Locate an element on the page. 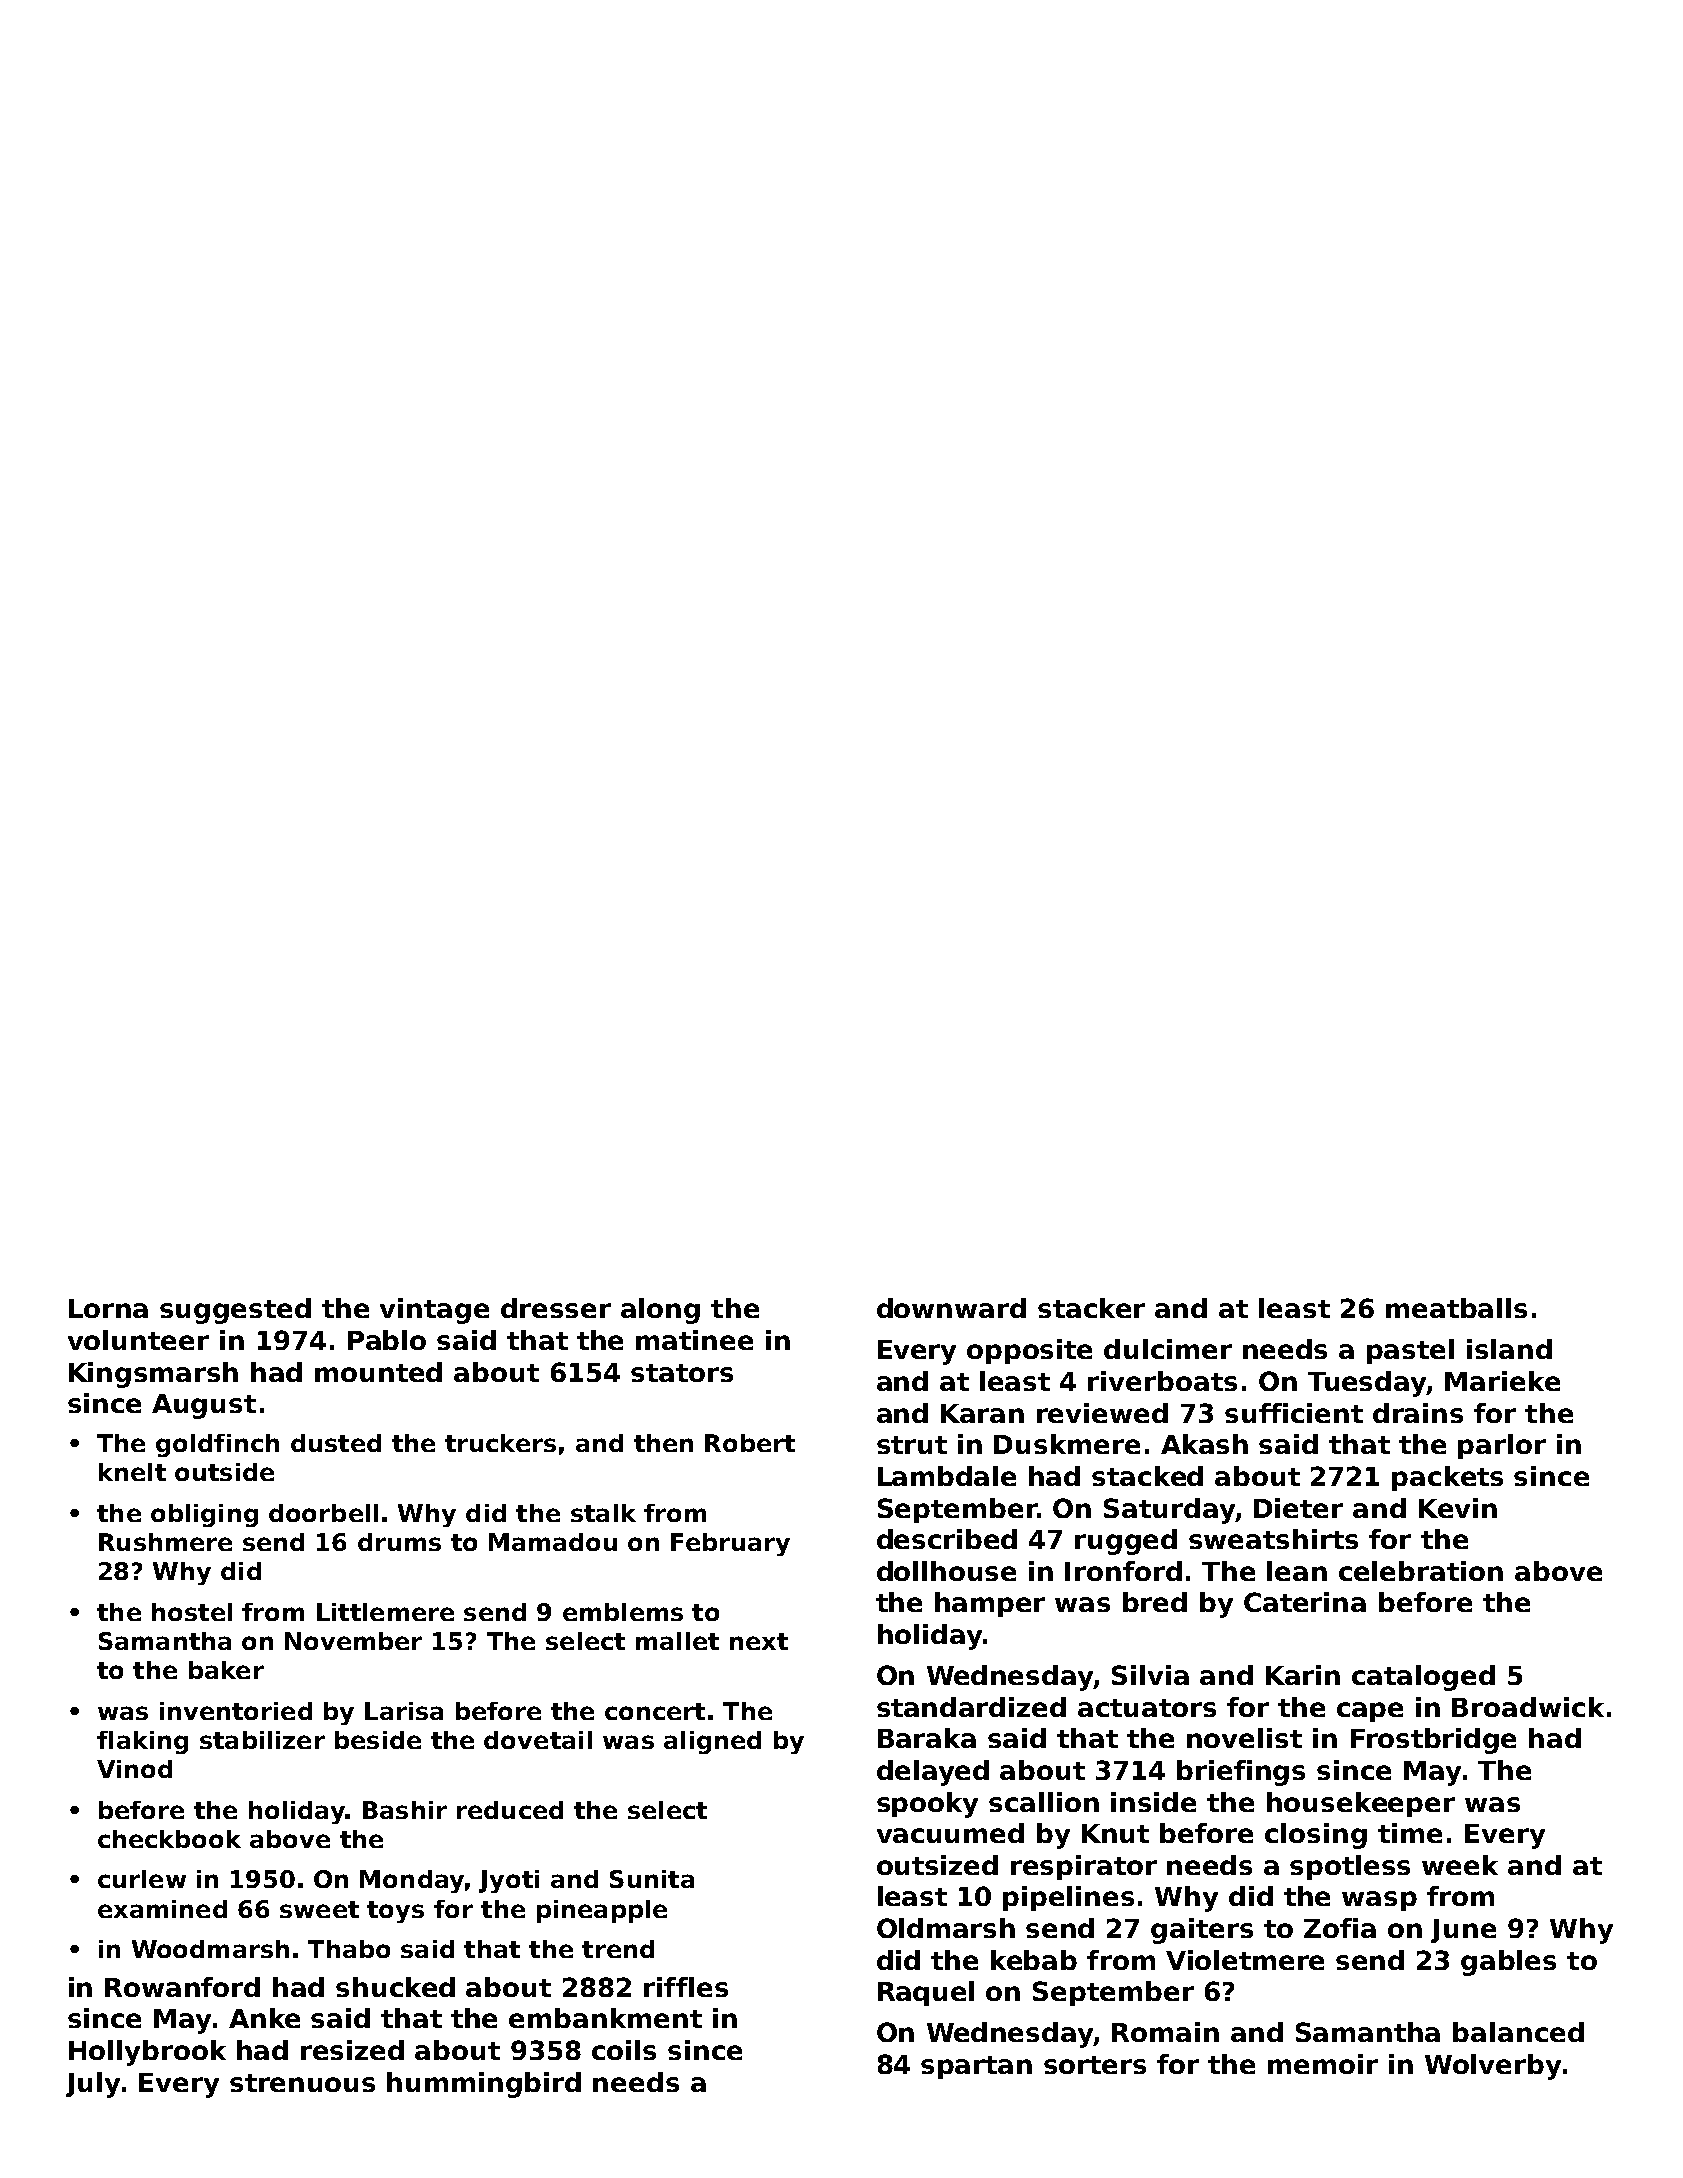  Lambdale is located at coordinates (947, 1476).
